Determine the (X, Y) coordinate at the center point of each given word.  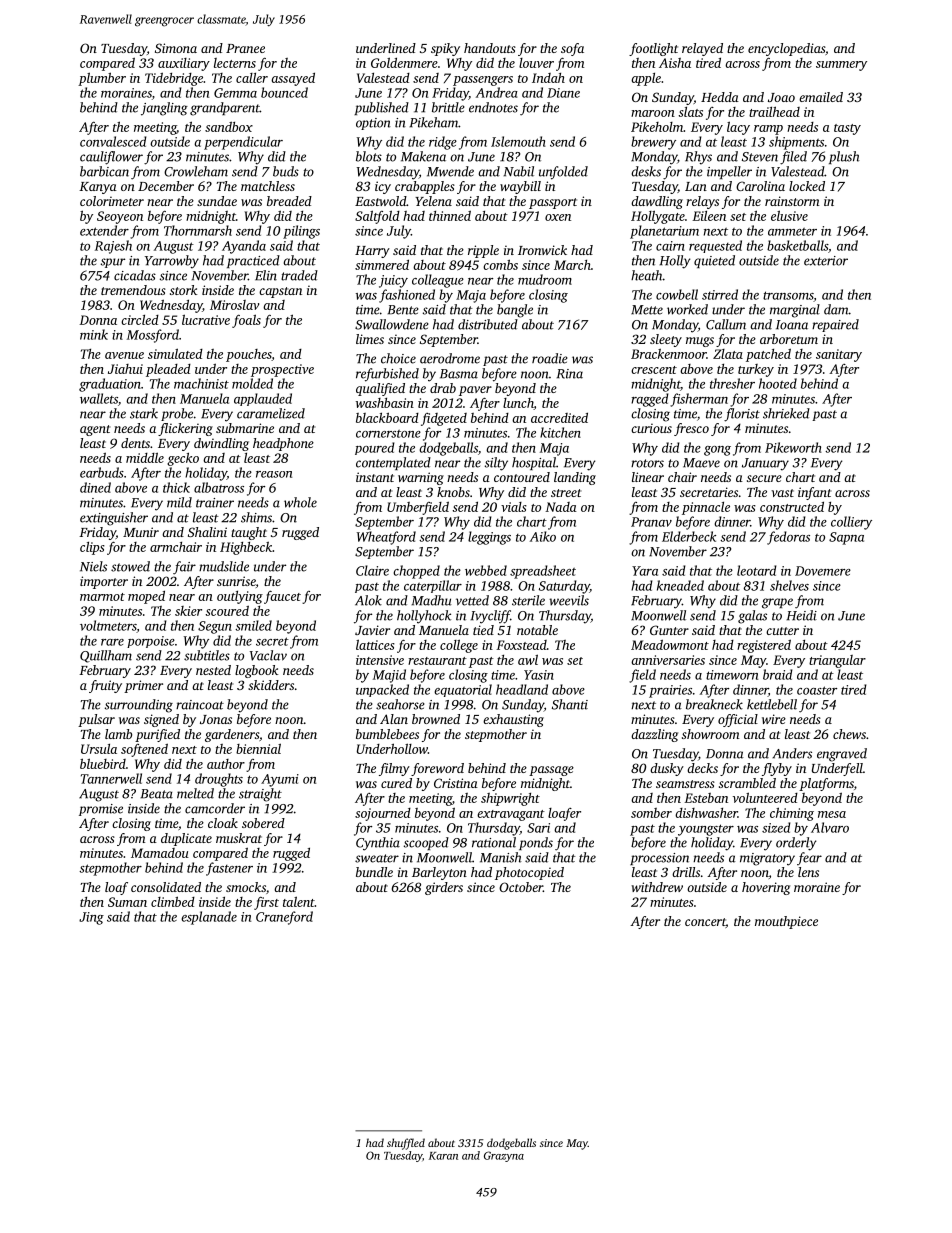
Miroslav (234, 305)
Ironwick (542, 250)
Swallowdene (392, 324)
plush (844, 157)
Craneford (284, 918)
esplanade (209, 918)
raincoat (200, 705)
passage (551, 771)
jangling (164, 109)
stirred (720, 294)
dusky (667, 769)
